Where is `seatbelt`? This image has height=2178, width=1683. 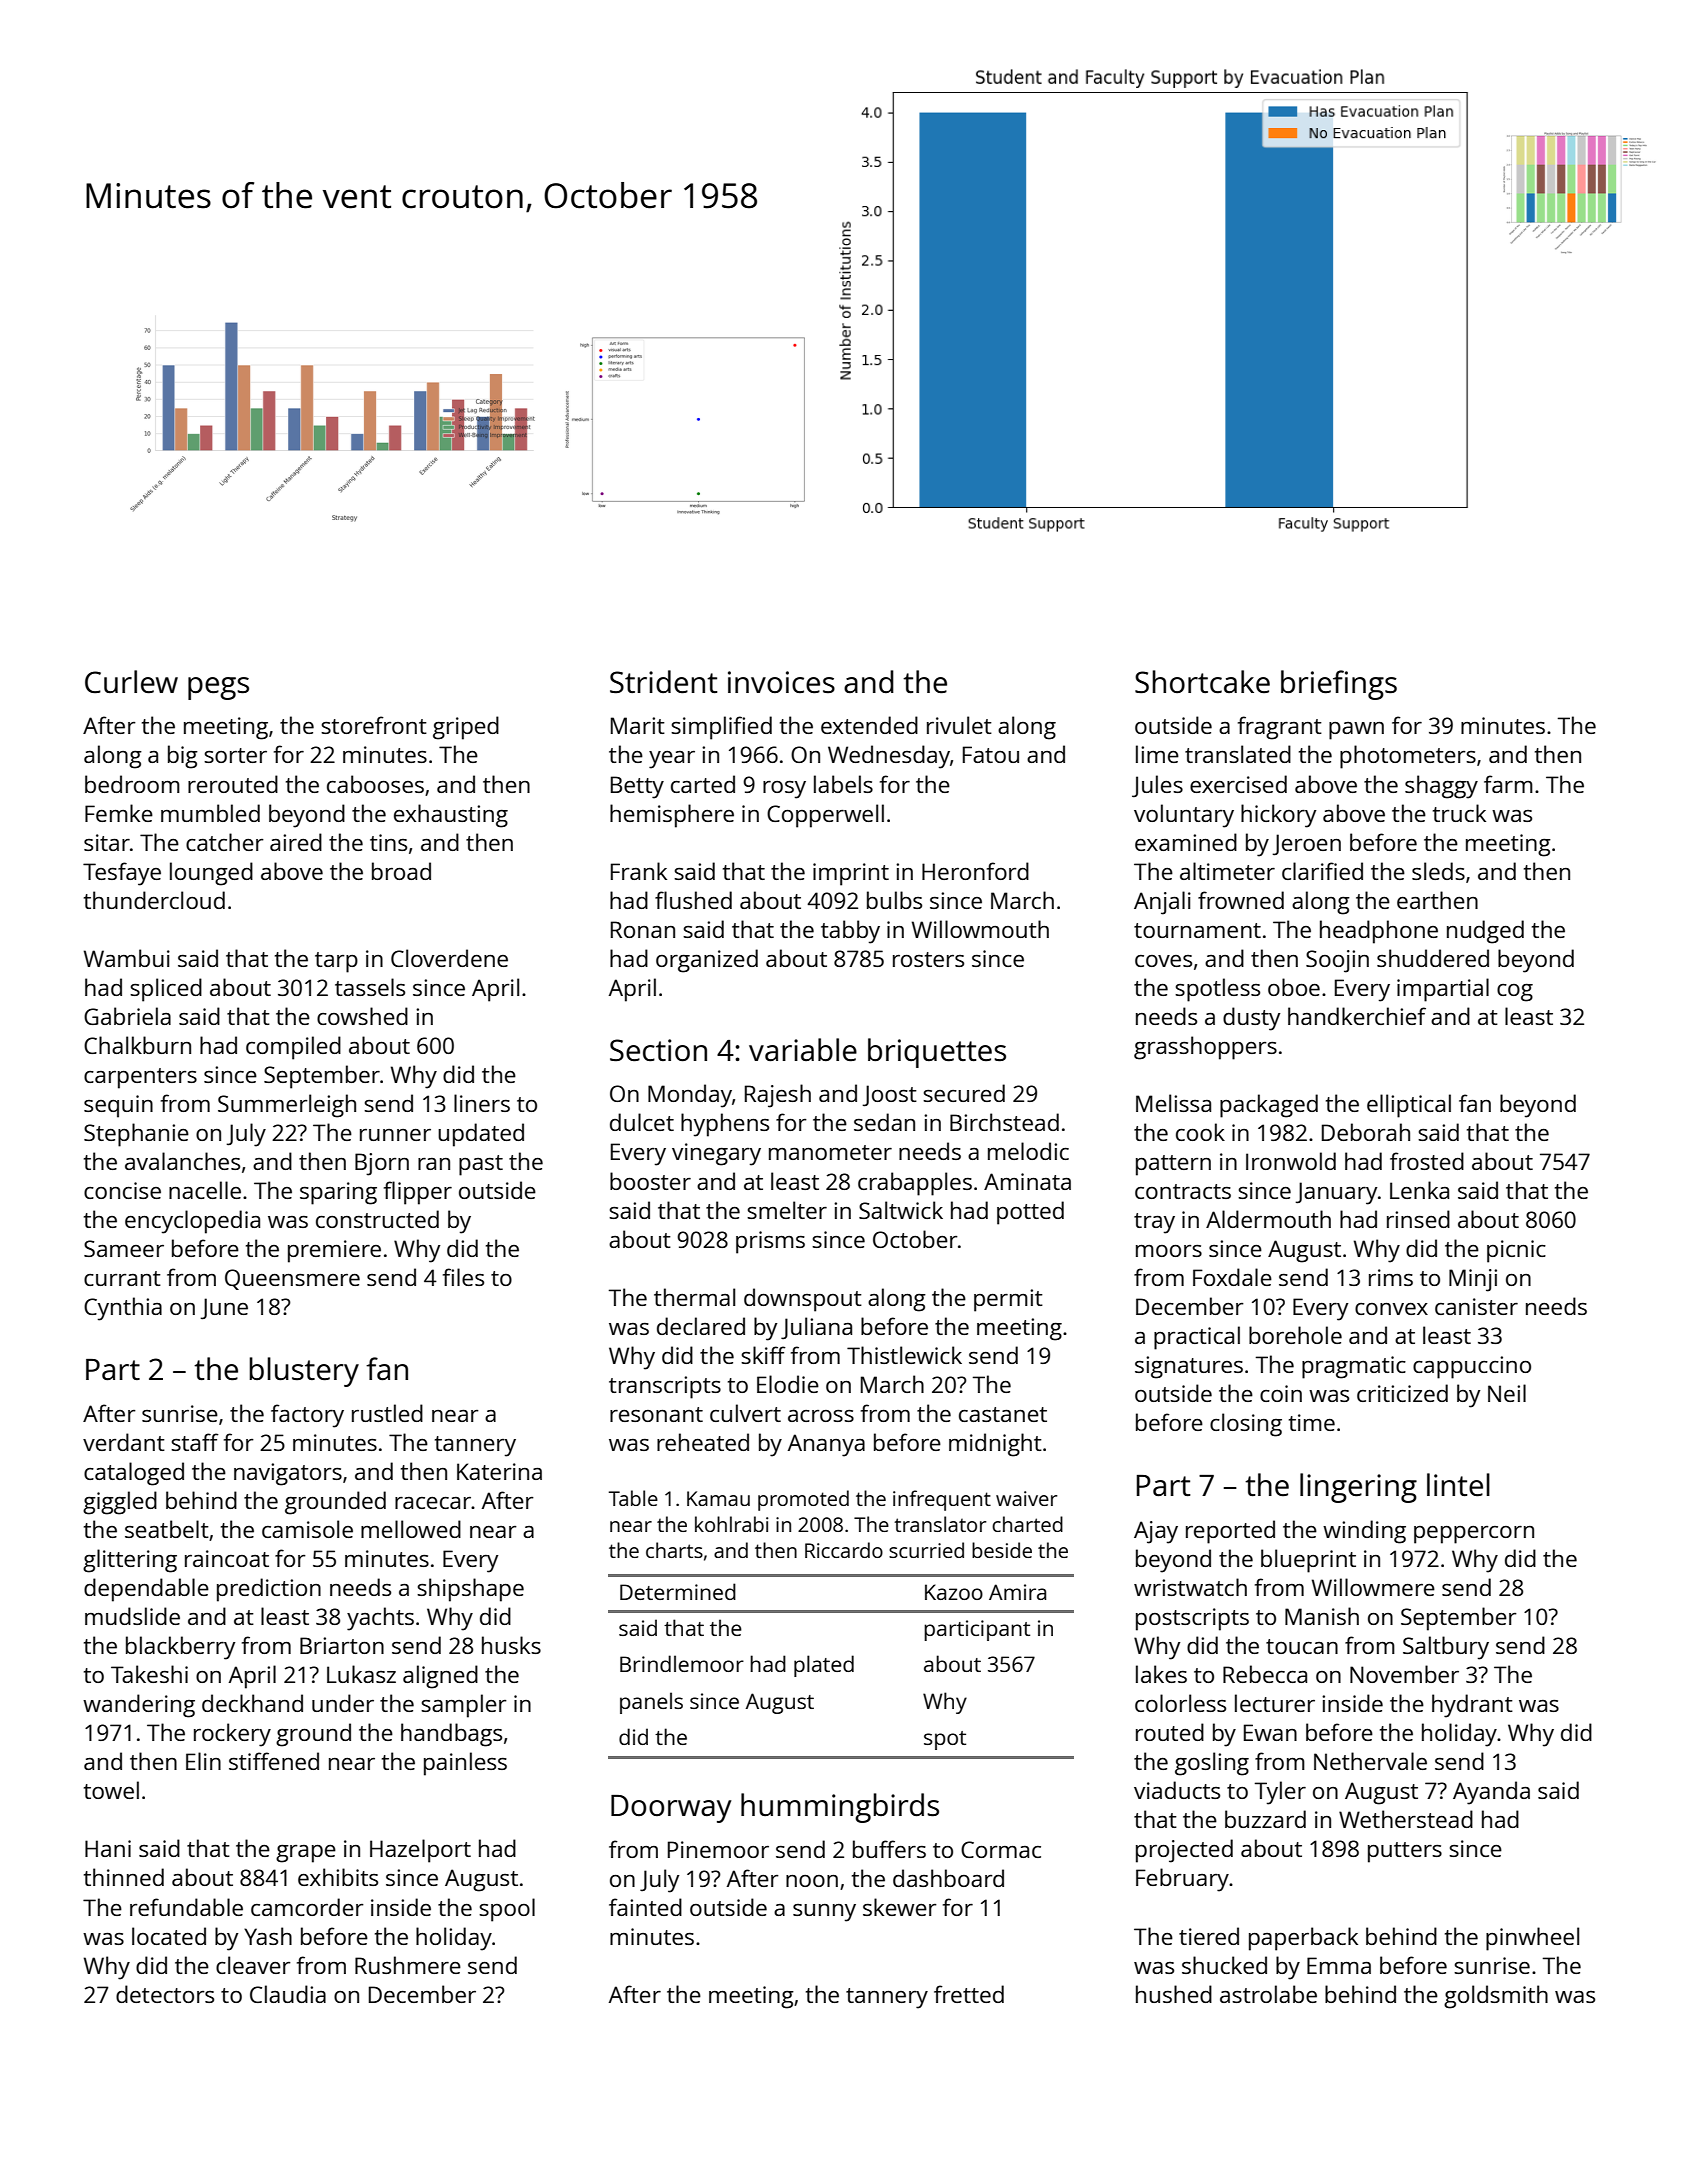
seatbelt is located at coordinates (167, 1529).
